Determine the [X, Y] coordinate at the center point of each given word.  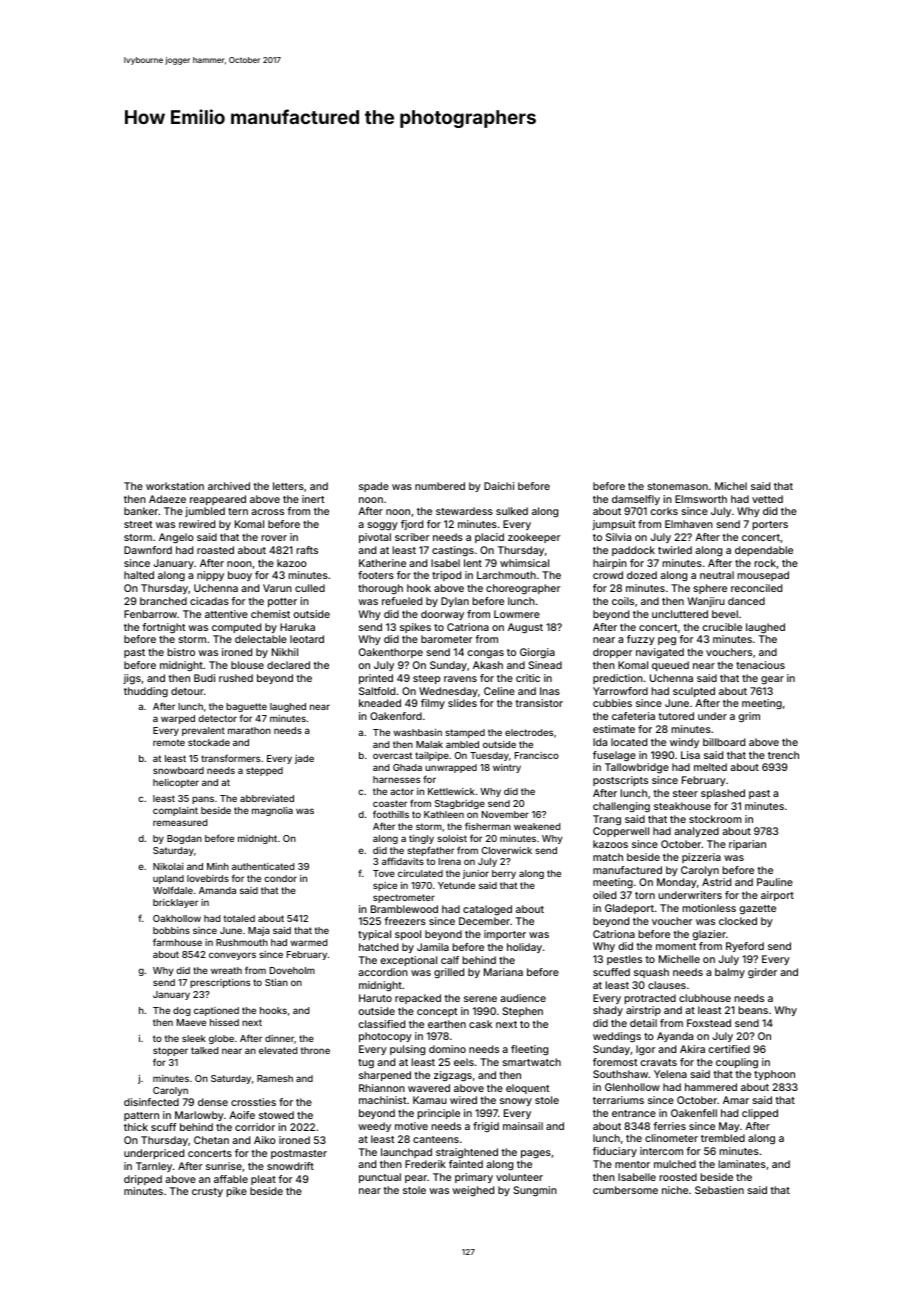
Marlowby [199, 1116]
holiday [524, 948]
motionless [709, 908]
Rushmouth [242, 942]
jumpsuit [613, 525]
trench [783, 755]
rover [274, 538]
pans [203, 800]
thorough [380, 589]
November [505, 814]
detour [187, 691]
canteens [436, 1139]
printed [376, 679]
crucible [722, 627]
